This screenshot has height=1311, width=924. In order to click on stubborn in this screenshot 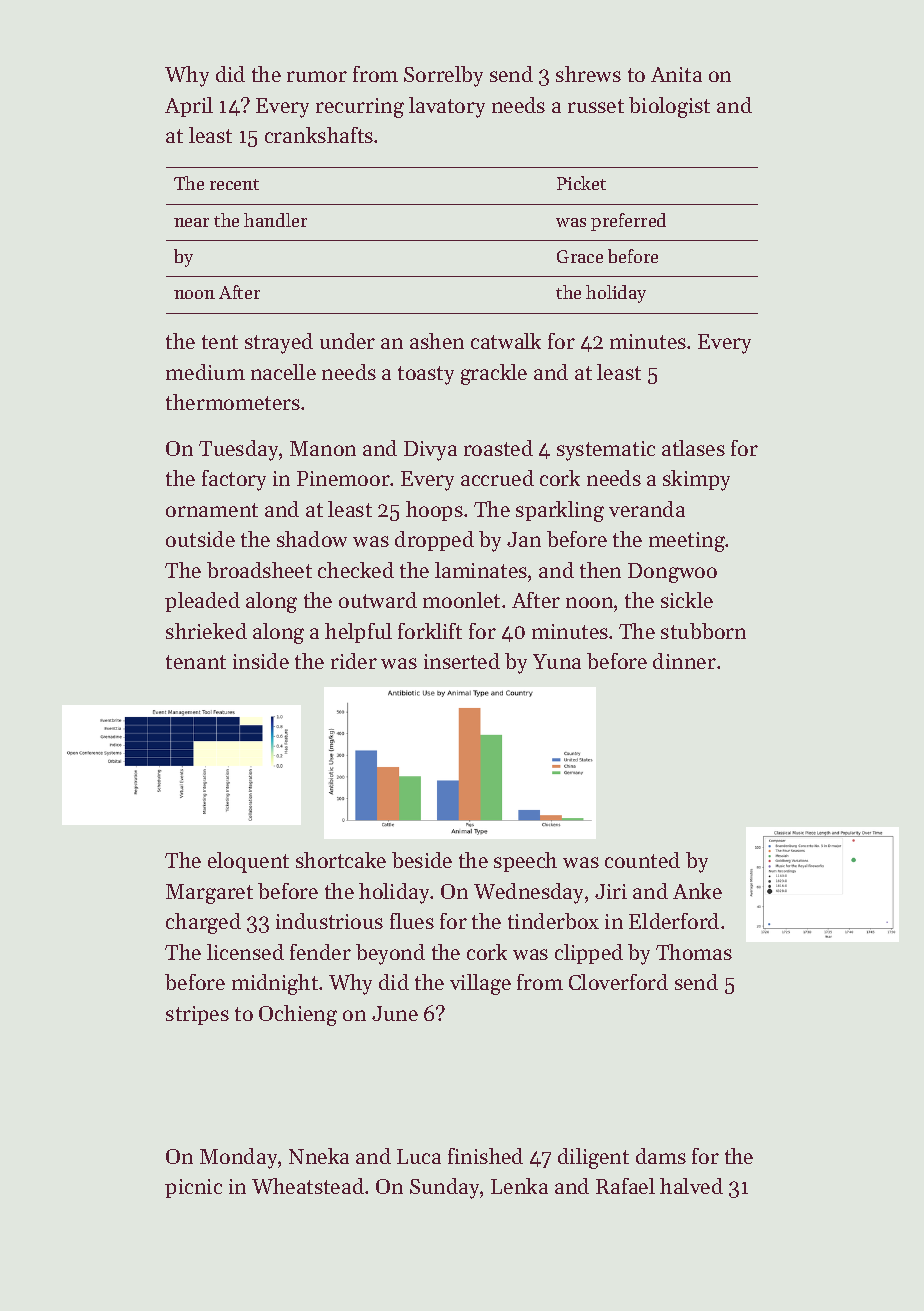, I will do `click(703, 631)`.
